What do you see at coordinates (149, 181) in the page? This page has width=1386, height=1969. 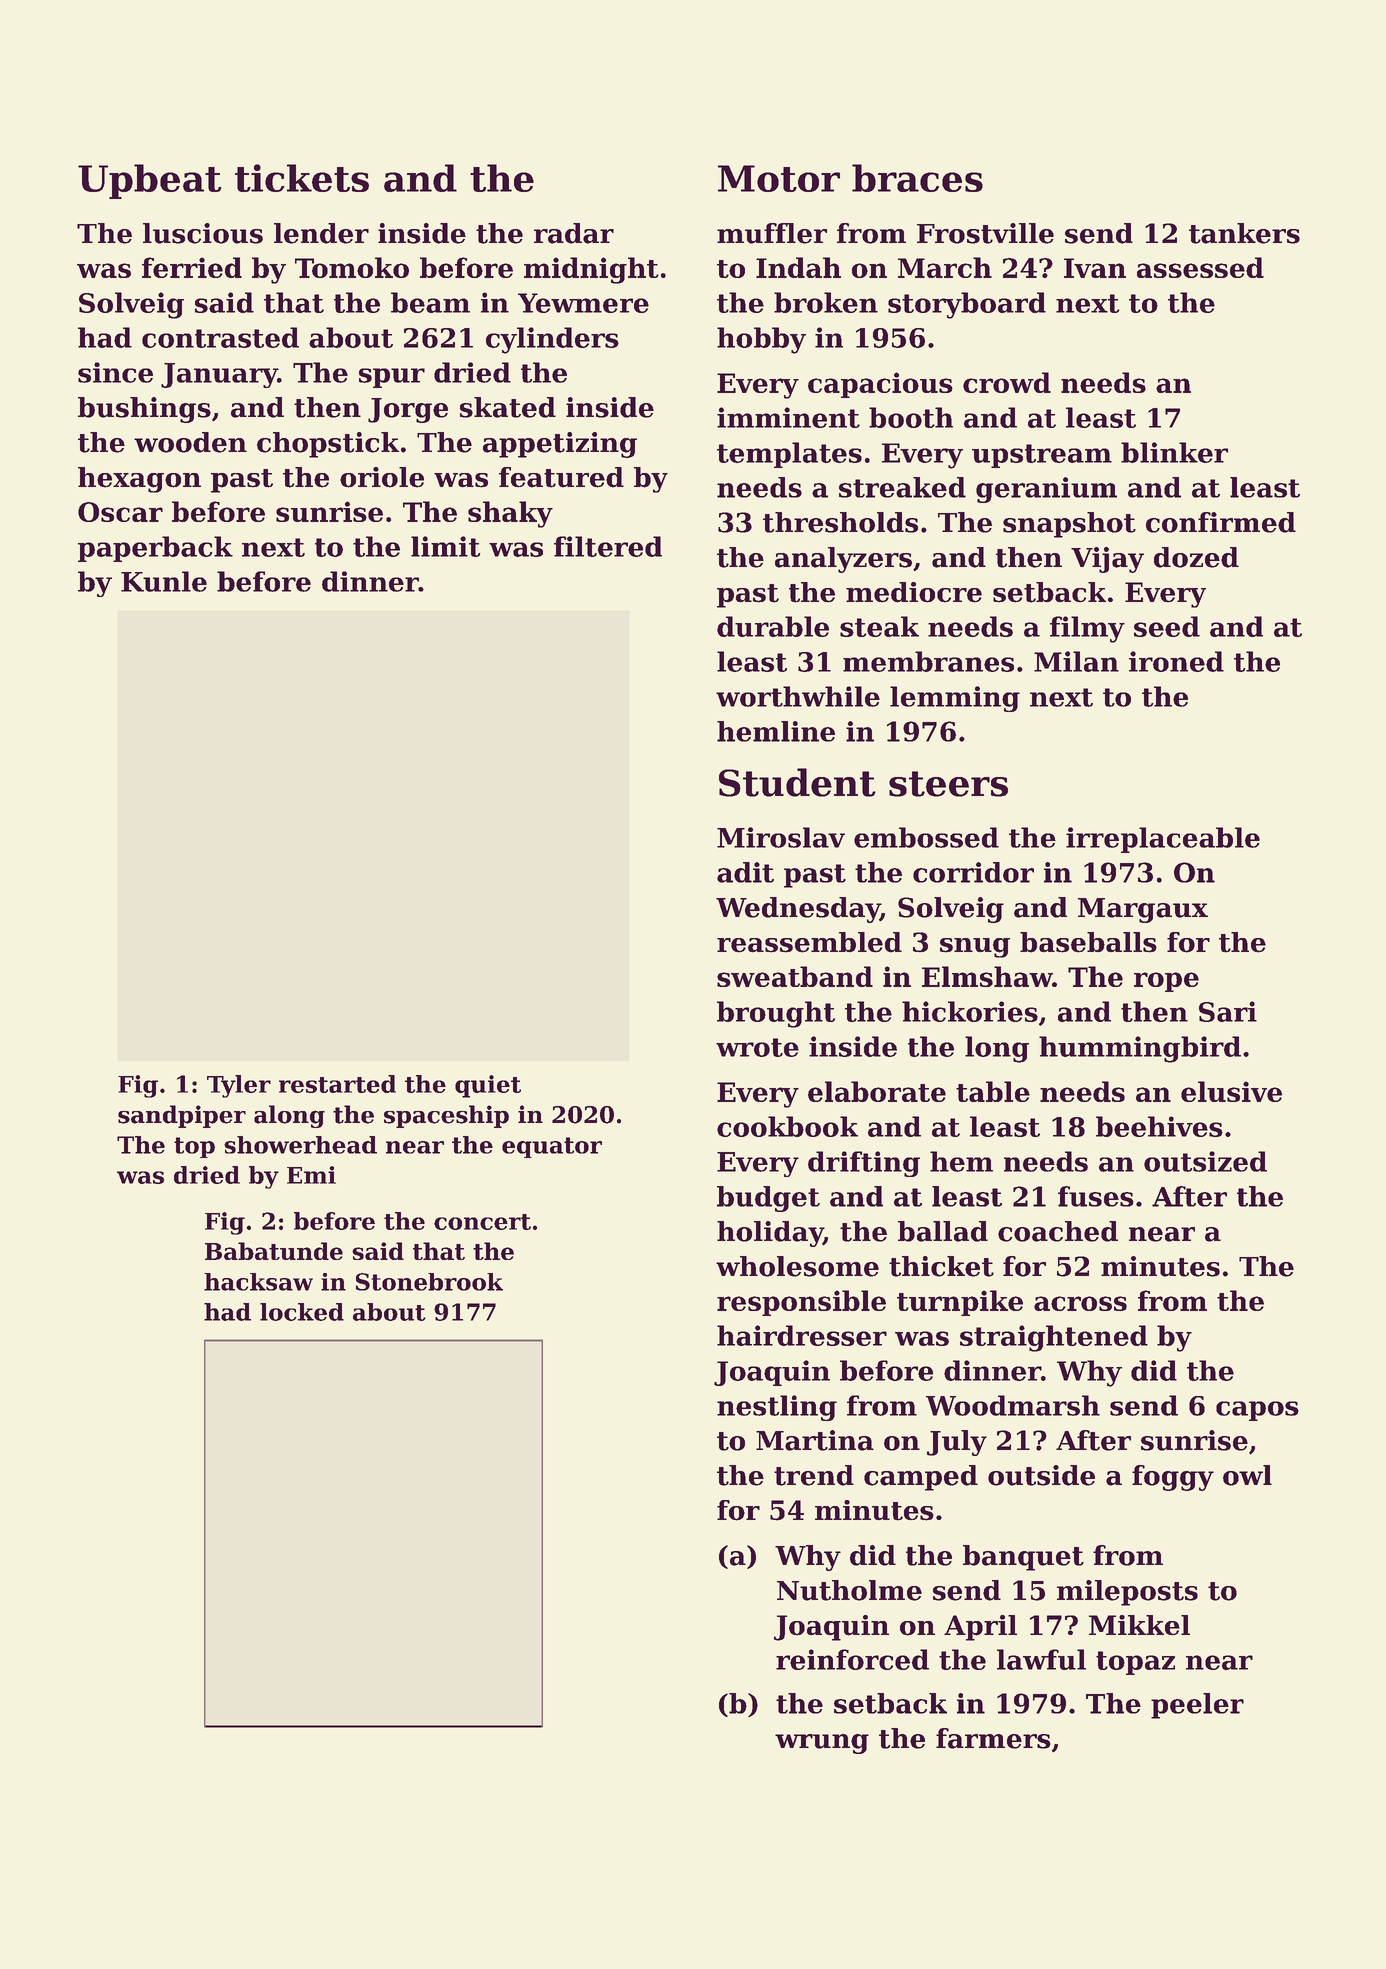 I see `Upbeat` at bounding box center [149, 181].
